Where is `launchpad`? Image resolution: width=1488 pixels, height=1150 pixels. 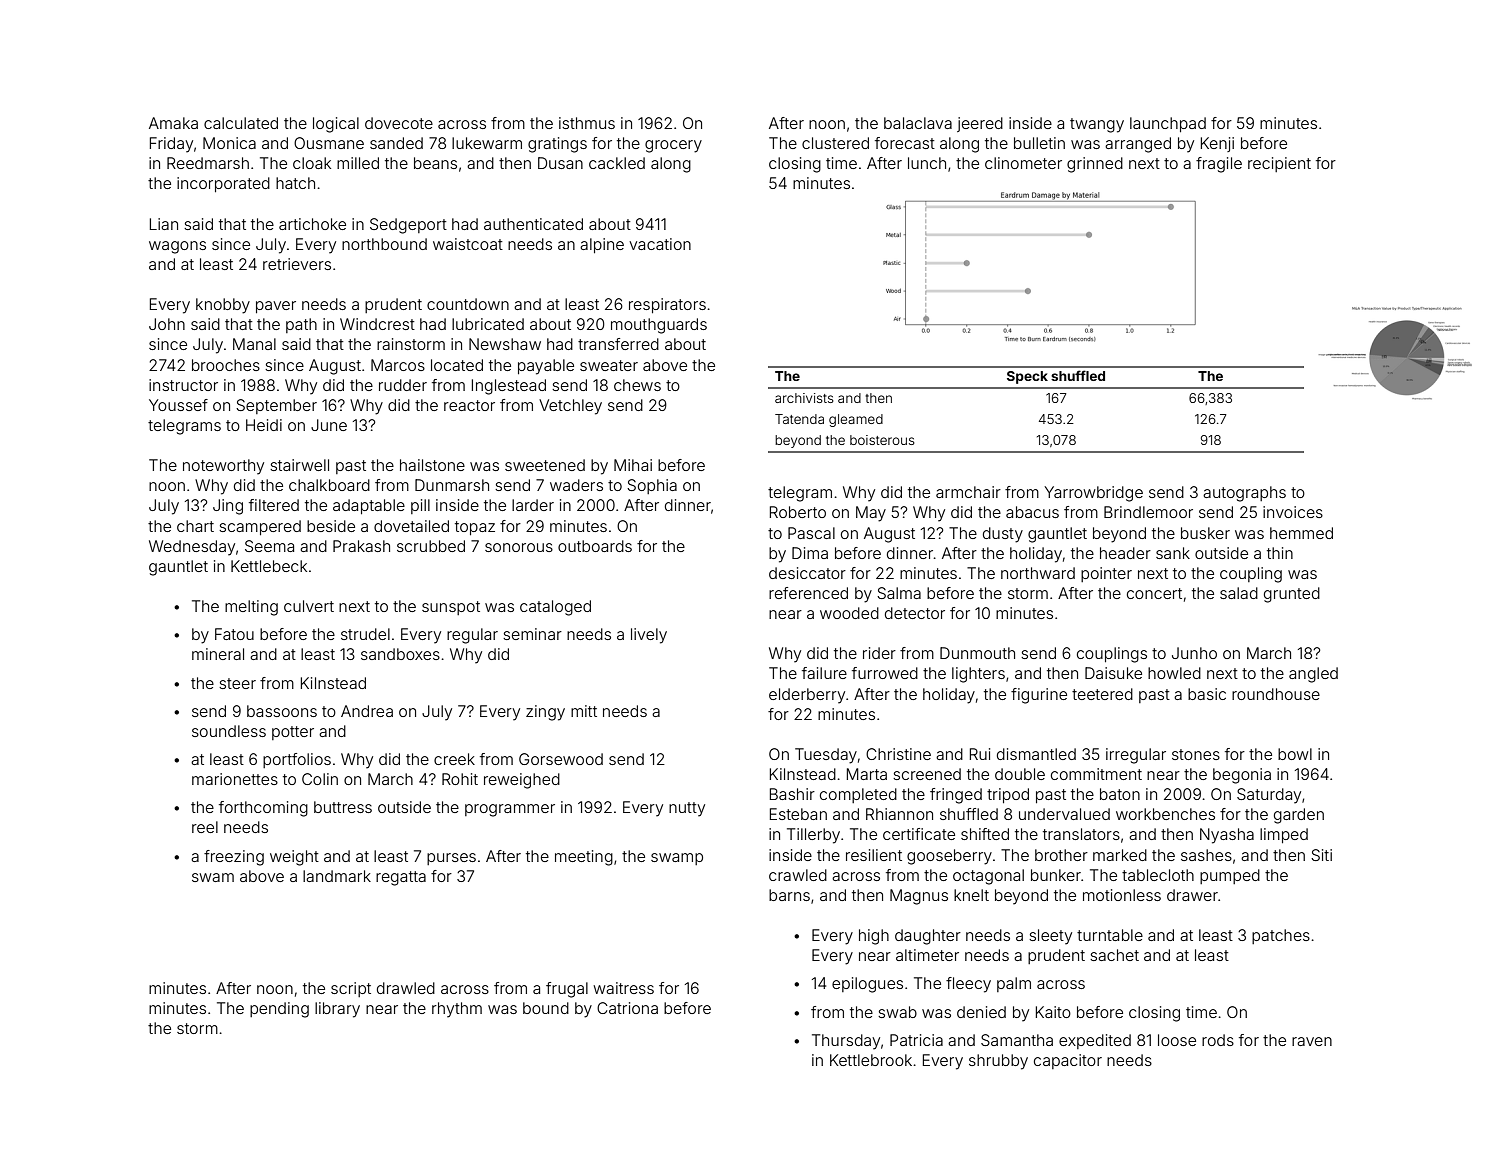 launchpad is located at coordinates (1168, 124).
